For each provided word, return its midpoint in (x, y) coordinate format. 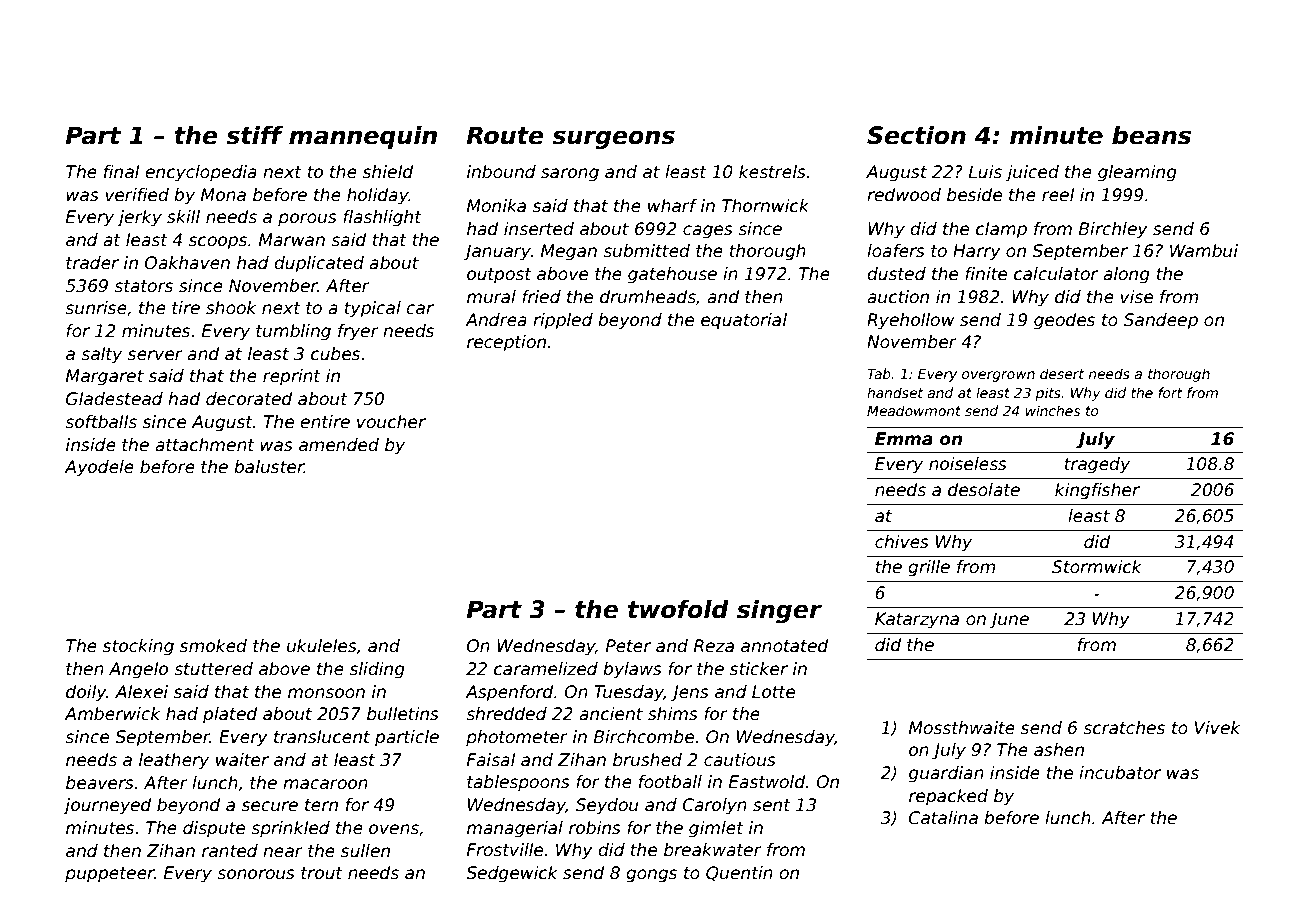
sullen (365, 851)
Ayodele (99, 468)
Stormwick (1097, 567)
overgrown (998, 376)
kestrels (772, 172)
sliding (377, 670)
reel (1058, 195)
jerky (139, 218)
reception (506, 343)
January (497, 252)
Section (916, 135)
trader (92, 263)
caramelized (546, 669)
